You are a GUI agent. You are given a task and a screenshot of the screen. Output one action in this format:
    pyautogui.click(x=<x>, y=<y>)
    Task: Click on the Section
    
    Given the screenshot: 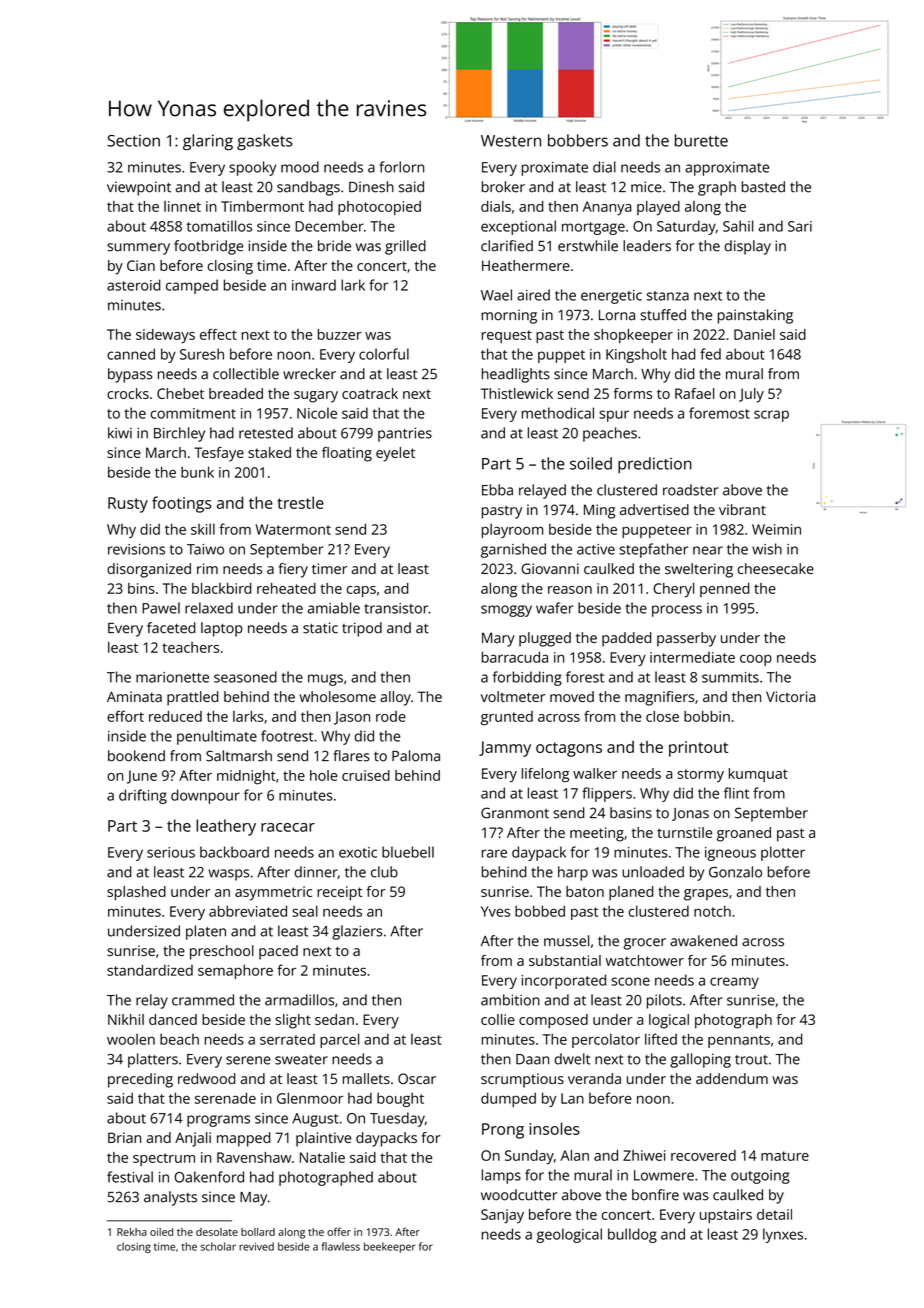 What is the action you would take?
    pyautogui.click(x=133, y=141)
